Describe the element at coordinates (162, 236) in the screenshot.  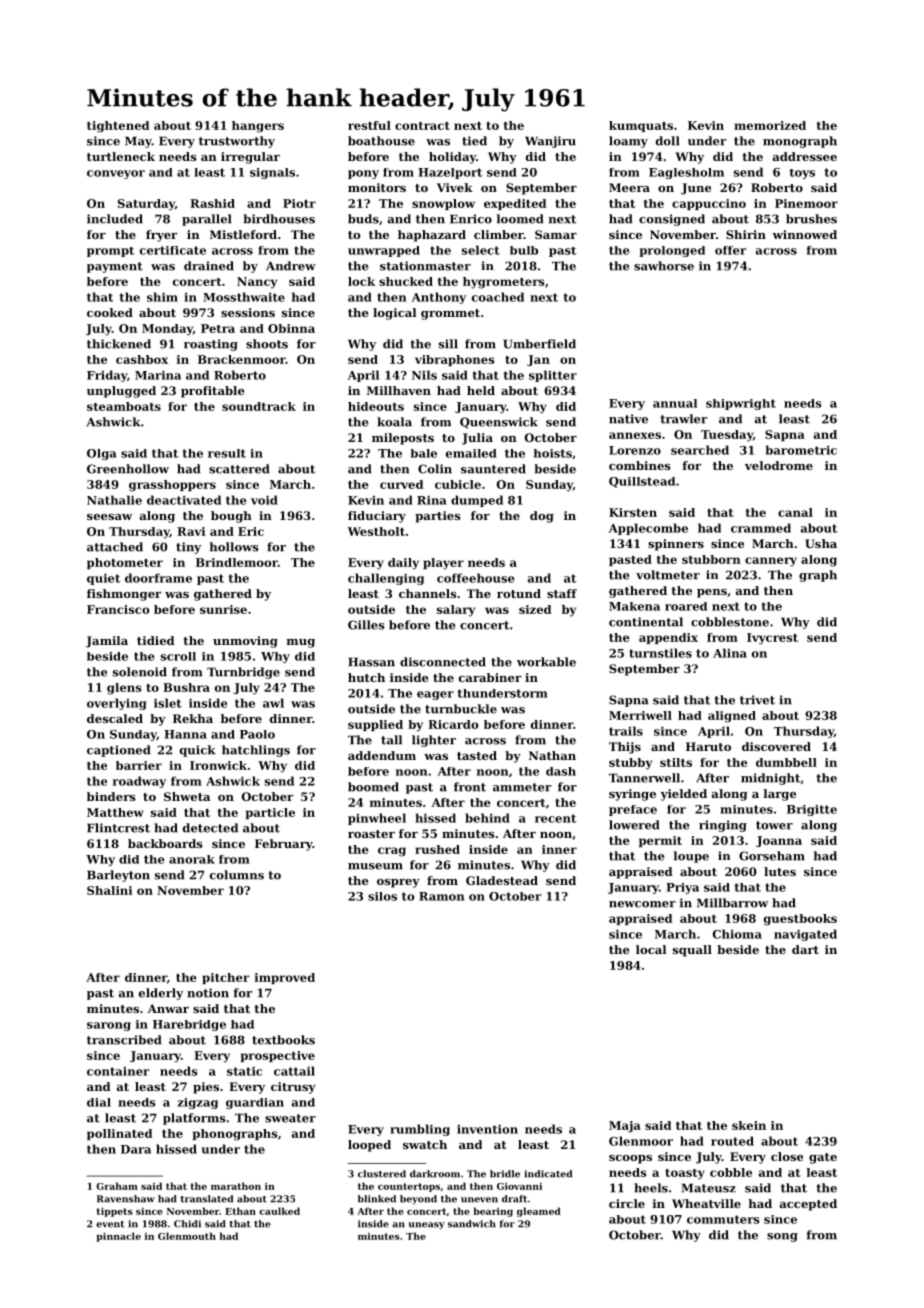
I see `fryer` at that location.
